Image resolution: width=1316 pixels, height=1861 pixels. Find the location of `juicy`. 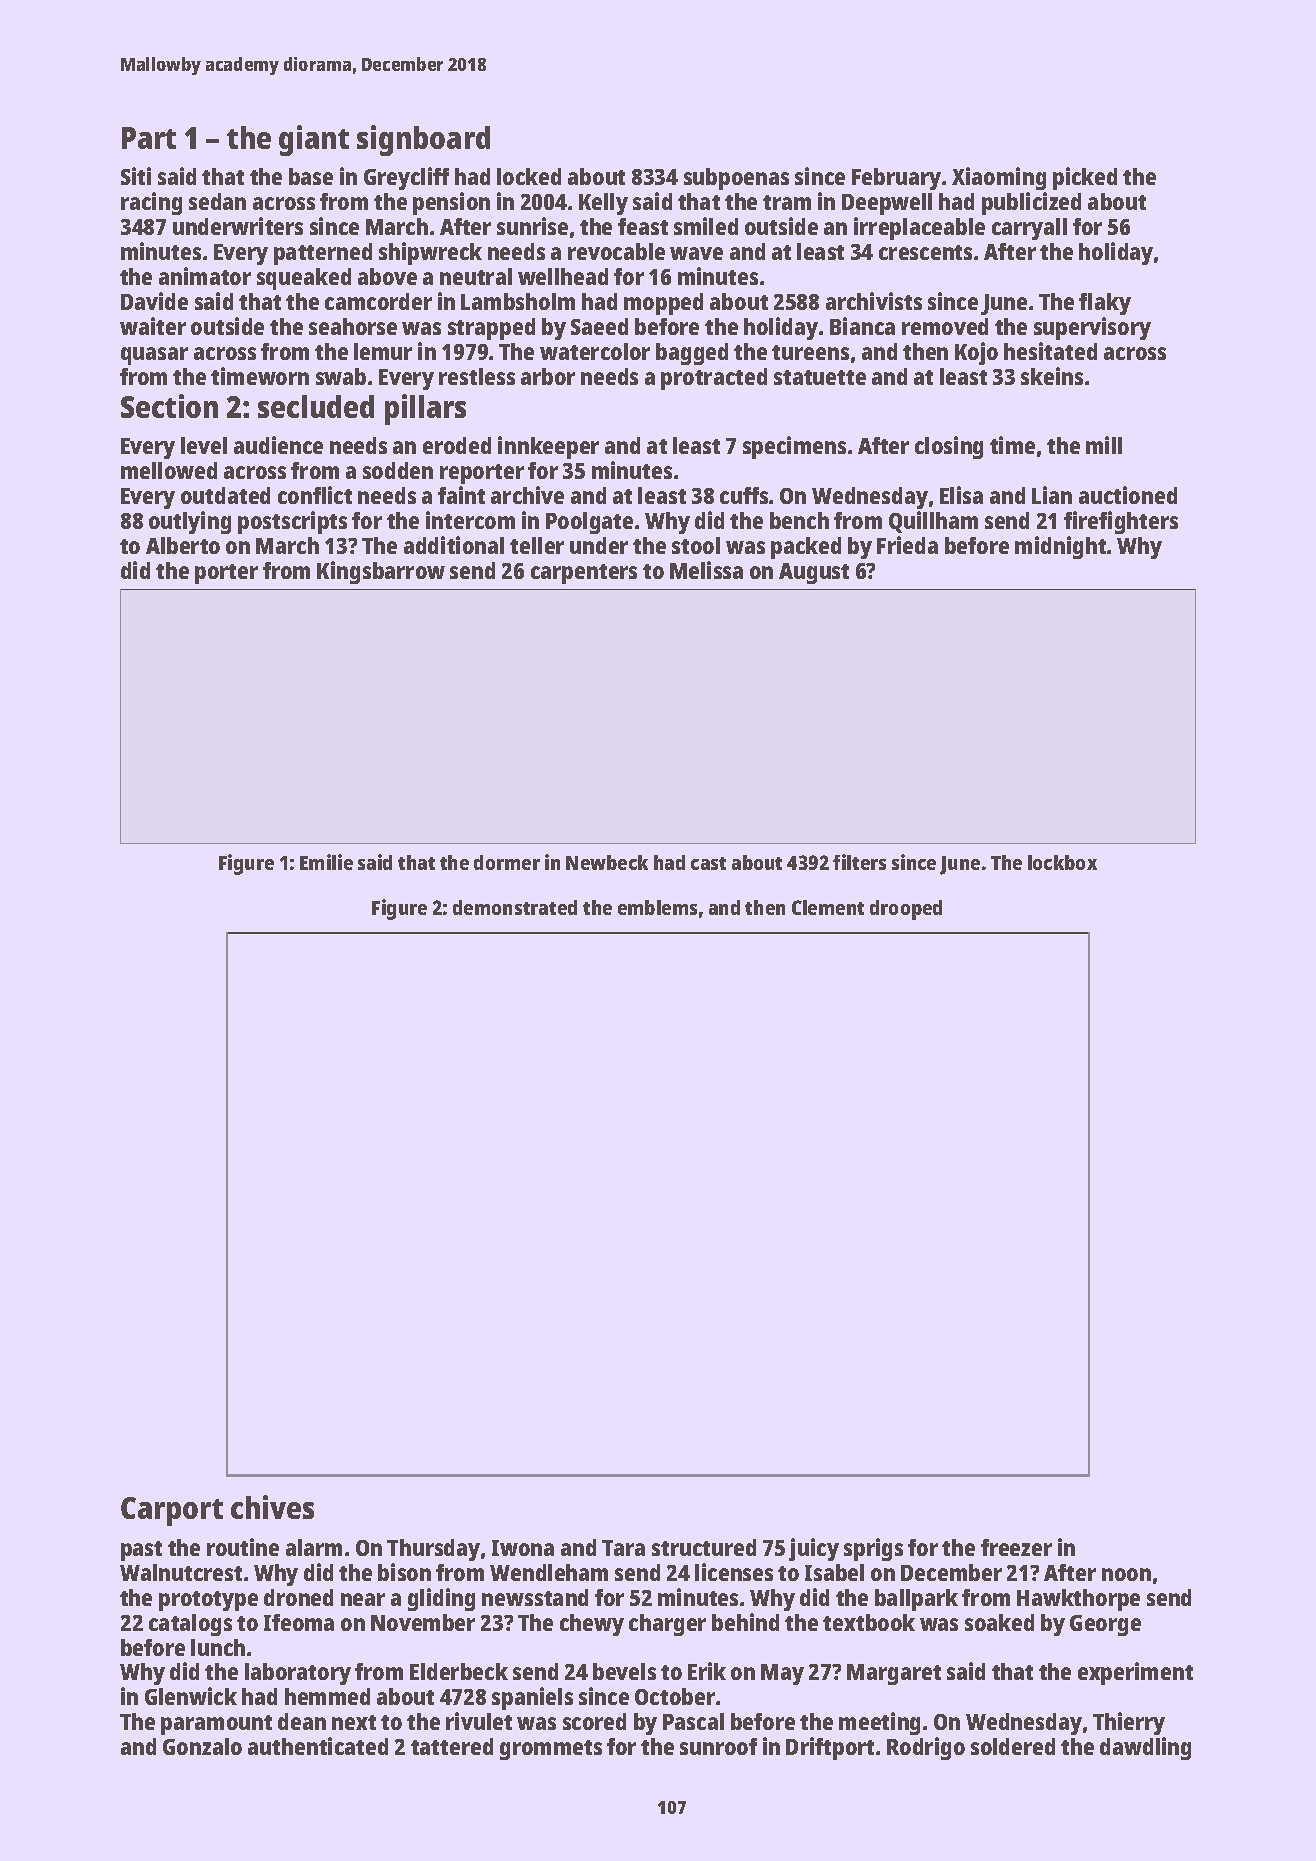

juicy is located at coordinates (814, 1549).
